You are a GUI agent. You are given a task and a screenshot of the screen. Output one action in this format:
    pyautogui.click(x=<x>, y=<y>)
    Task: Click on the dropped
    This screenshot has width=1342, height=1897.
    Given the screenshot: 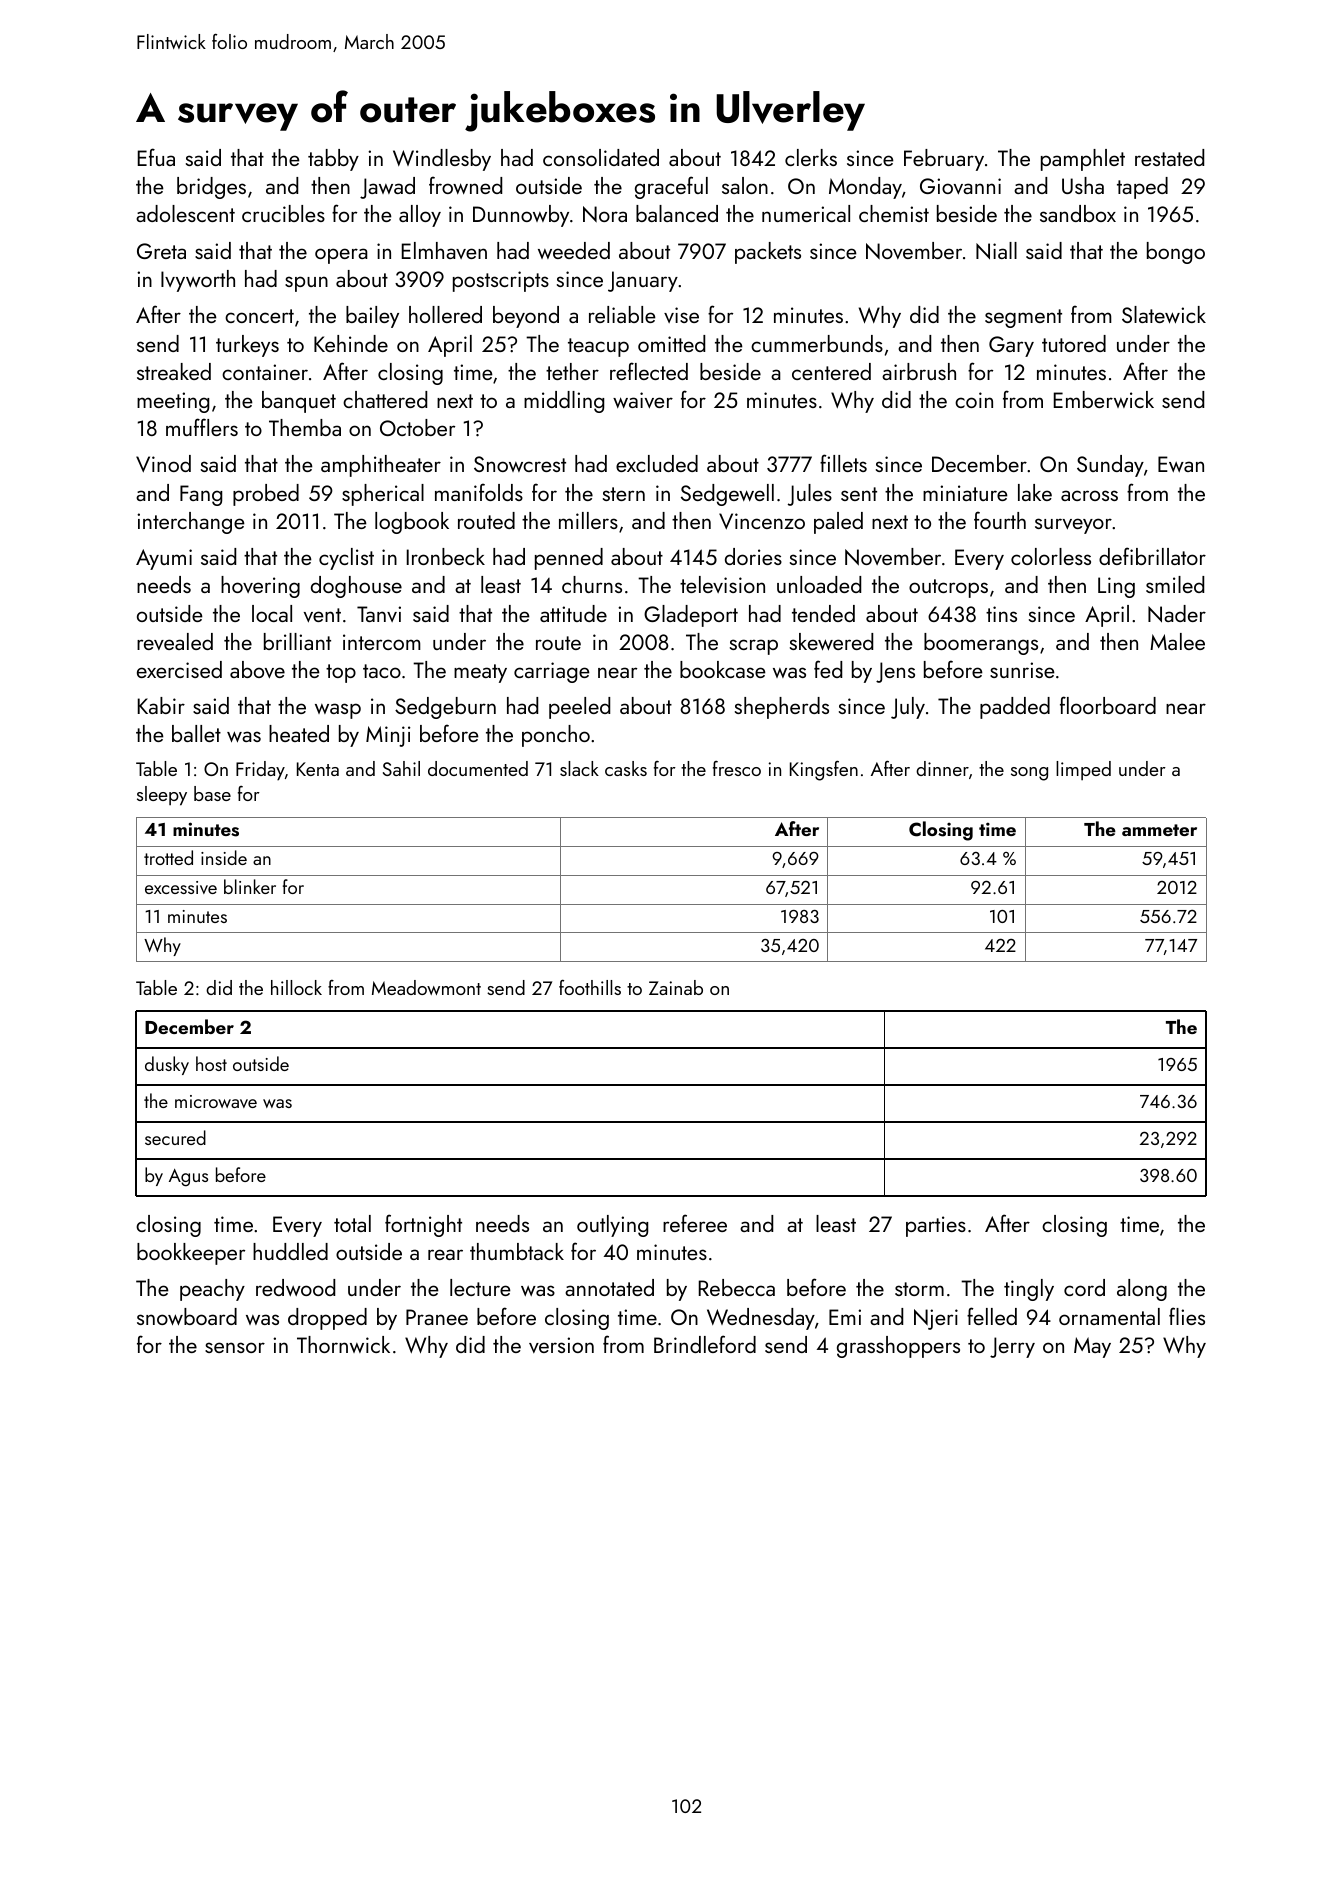 What is the action you would take?
    pyautogui.click(x=327, y=1319)
